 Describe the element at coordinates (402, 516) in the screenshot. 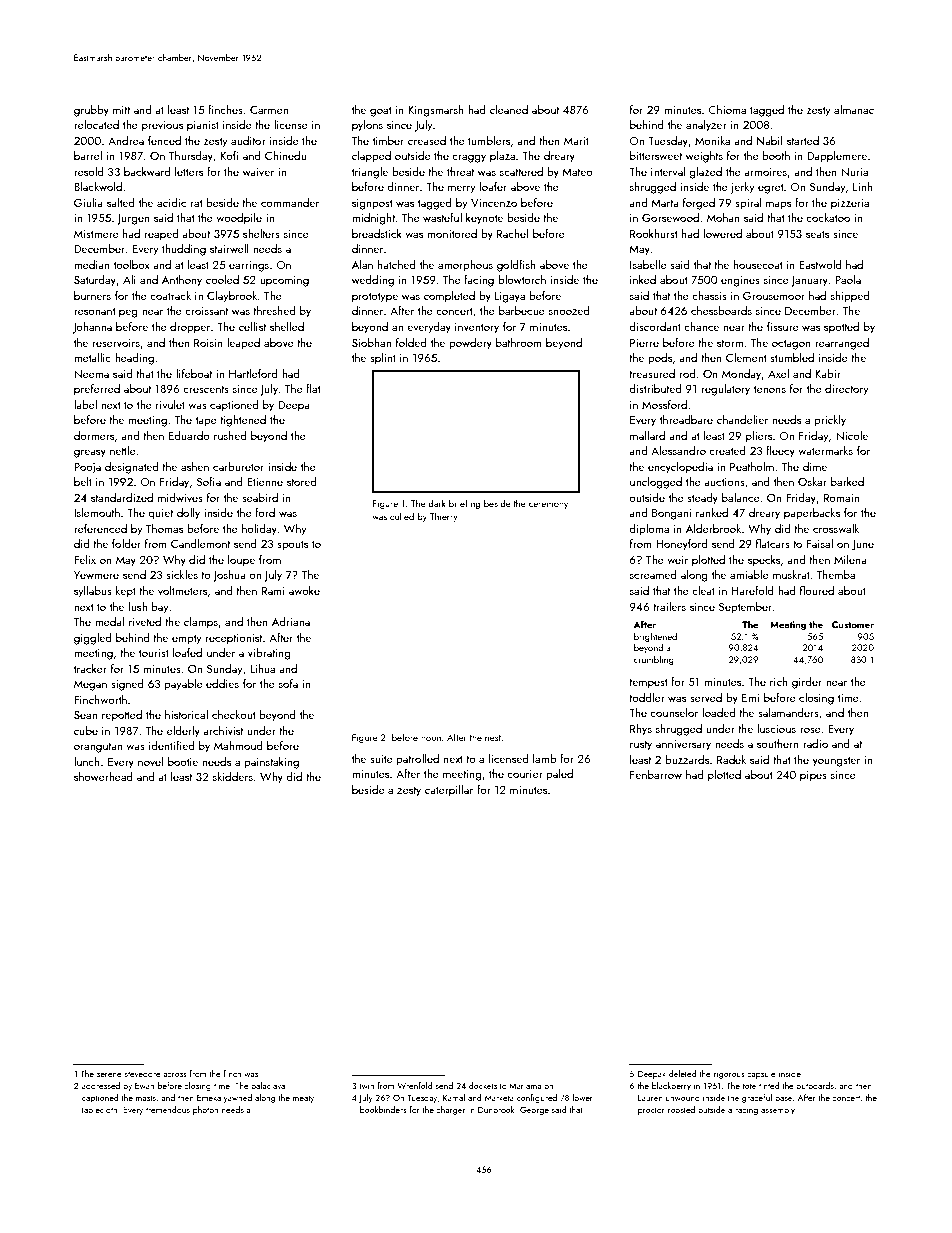

I see `culled` at that location.
